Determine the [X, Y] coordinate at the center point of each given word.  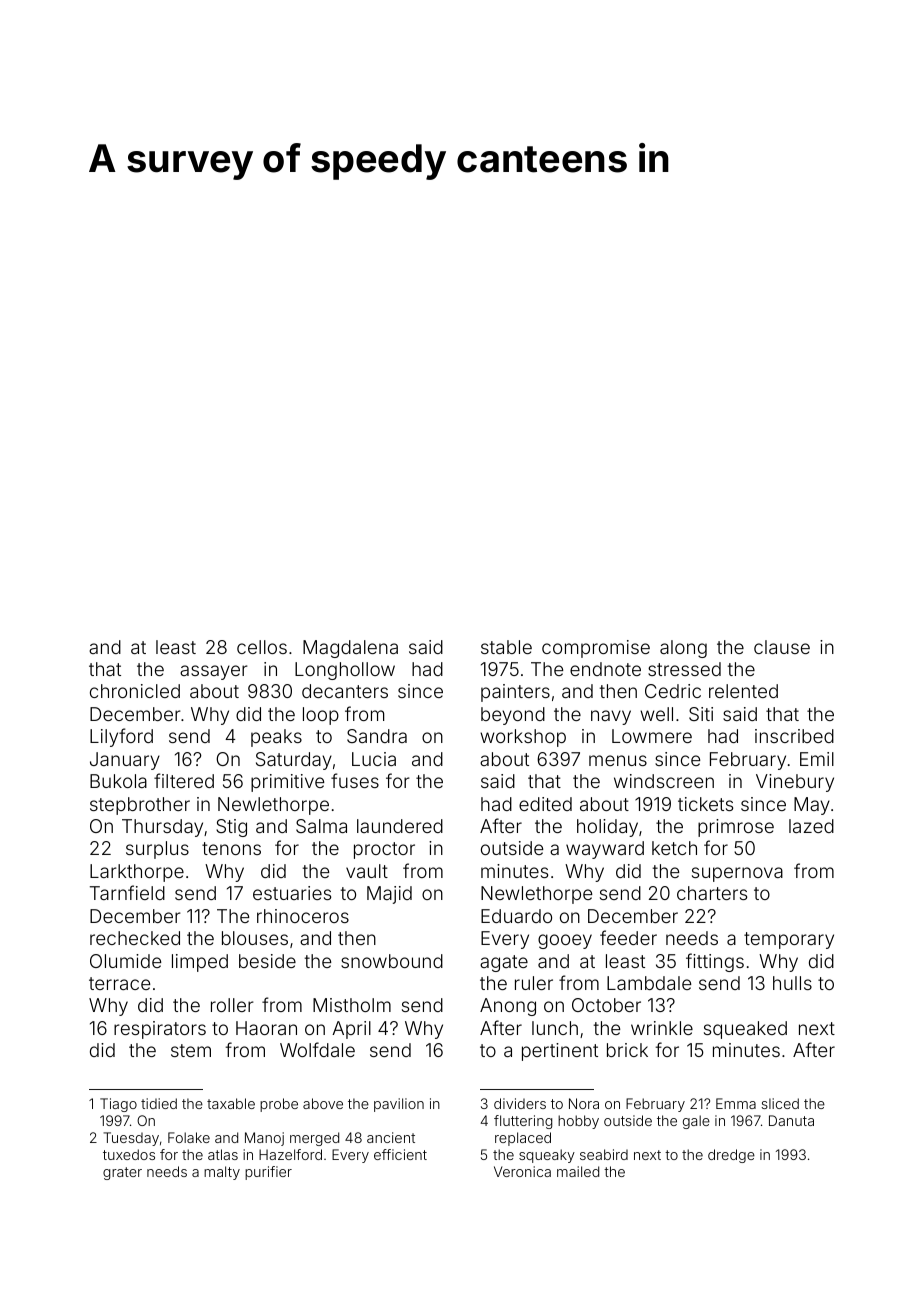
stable [506, 647]
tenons [231, 848]
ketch [674, 848]
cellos [262, 647]
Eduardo [516, 916]
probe [279, 1105]
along [683, 649]
